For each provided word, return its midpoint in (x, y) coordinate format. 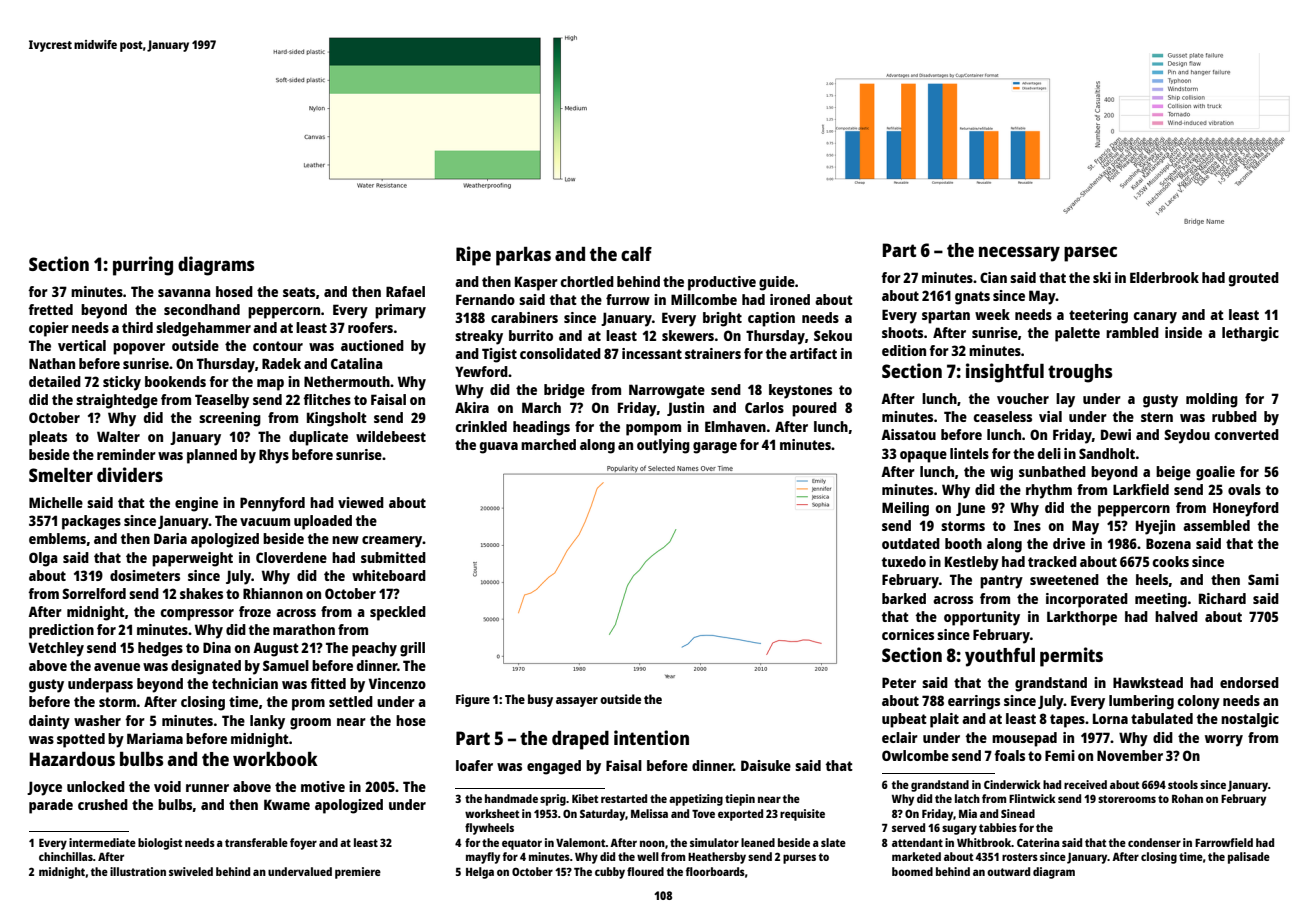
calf (636, 254)
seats (299, 292)
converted (1247, 434)
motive (323, 786)
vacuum (265, 522)
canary (1155, 318)
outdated (911, 543)
